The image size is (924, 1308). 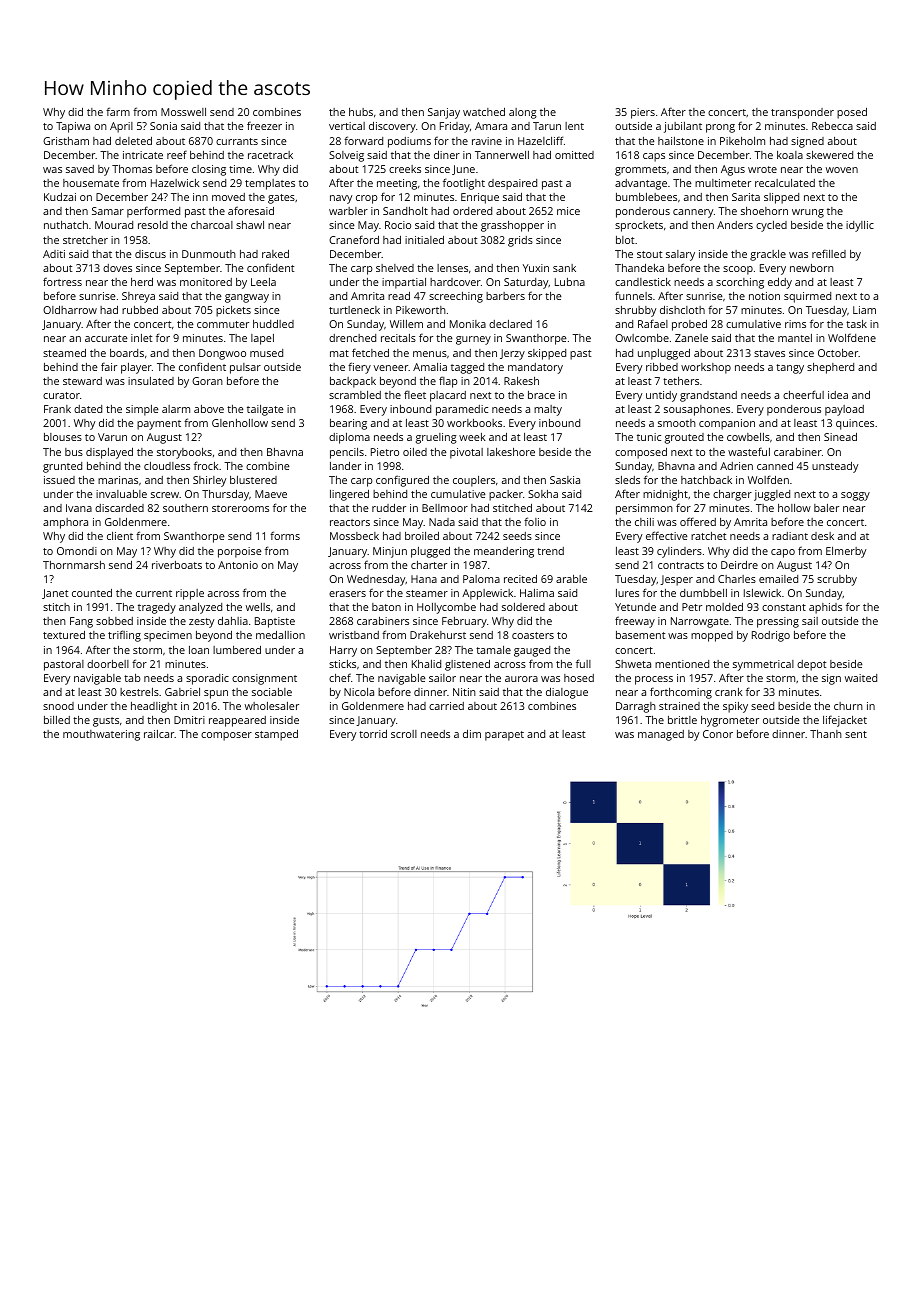 What do you see at coordinates (222, 354) in the screenshot?
I see `Dongwoo` at bounding box center [222, 354].
